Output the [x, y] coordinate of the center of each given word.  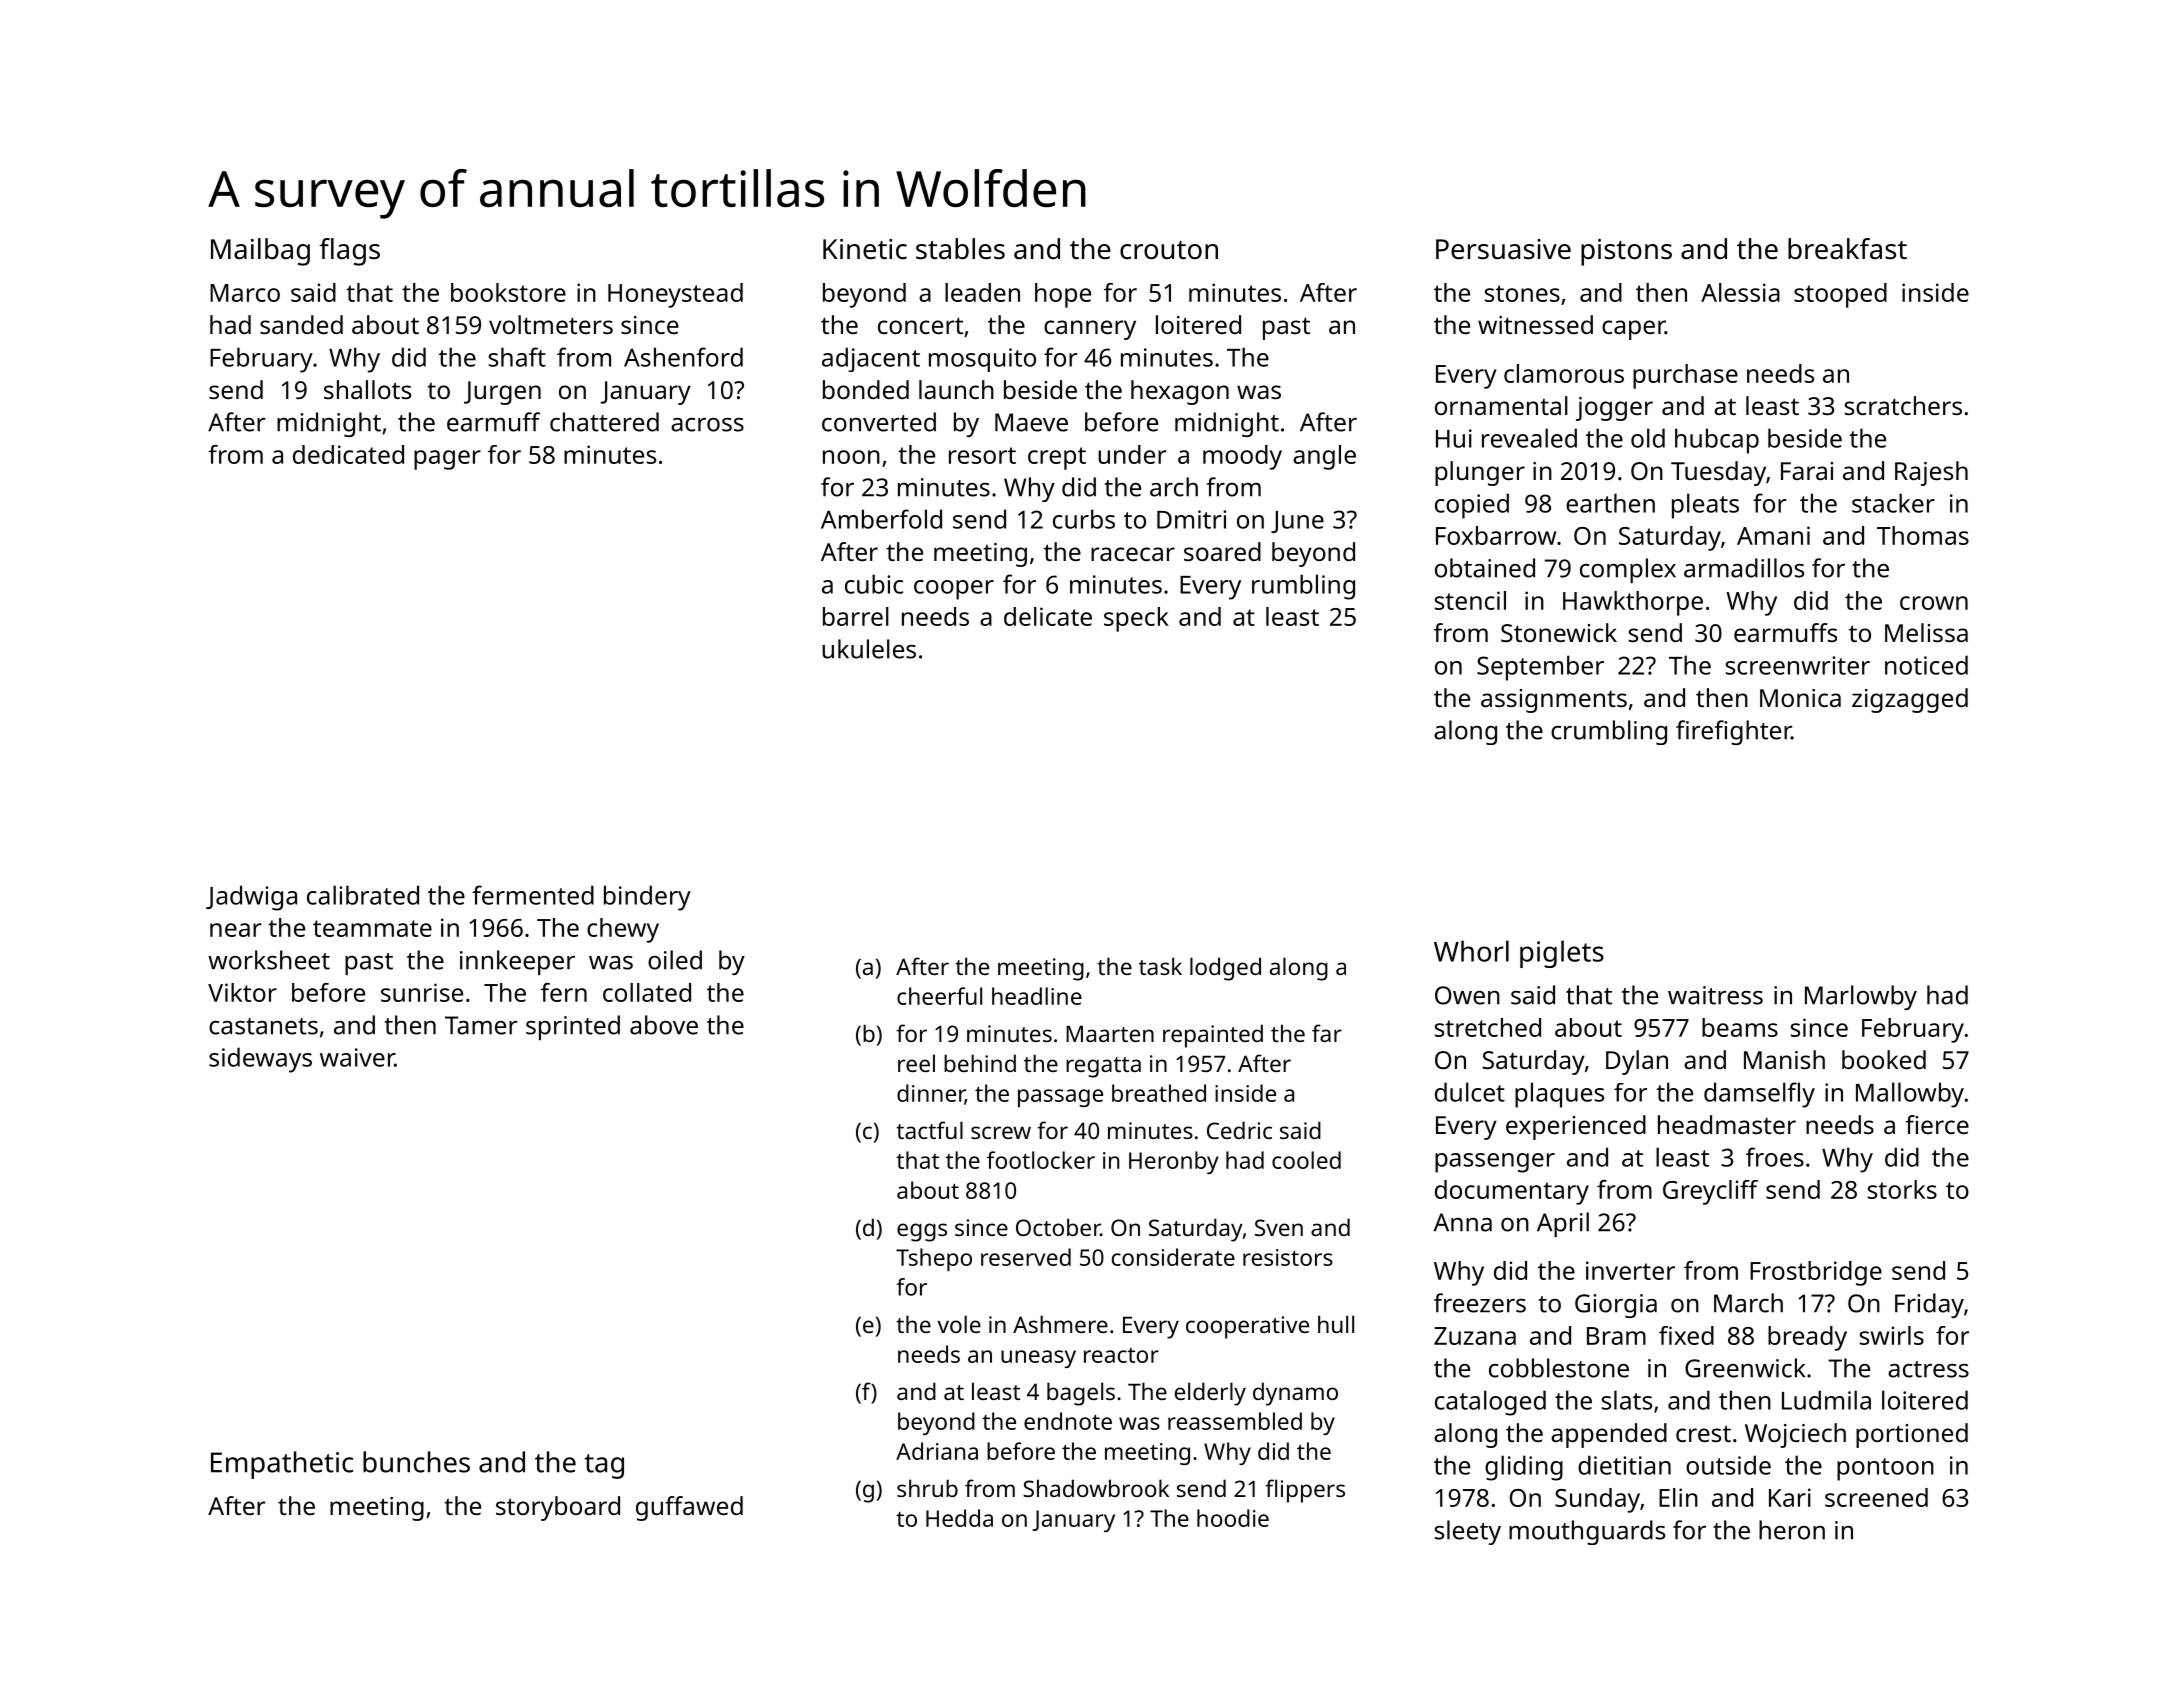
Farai [1807, 471]
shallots [367, 389]
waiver [357, 1057]
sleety [1468, 1532]
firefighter [1734, 732]
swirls [1892, 1335]
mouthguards [1587, 1532]
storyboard [558, 1508]
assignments [1554, 701]
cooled [1306, 1160]
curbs [1084, 519]
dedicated [348, 454]
